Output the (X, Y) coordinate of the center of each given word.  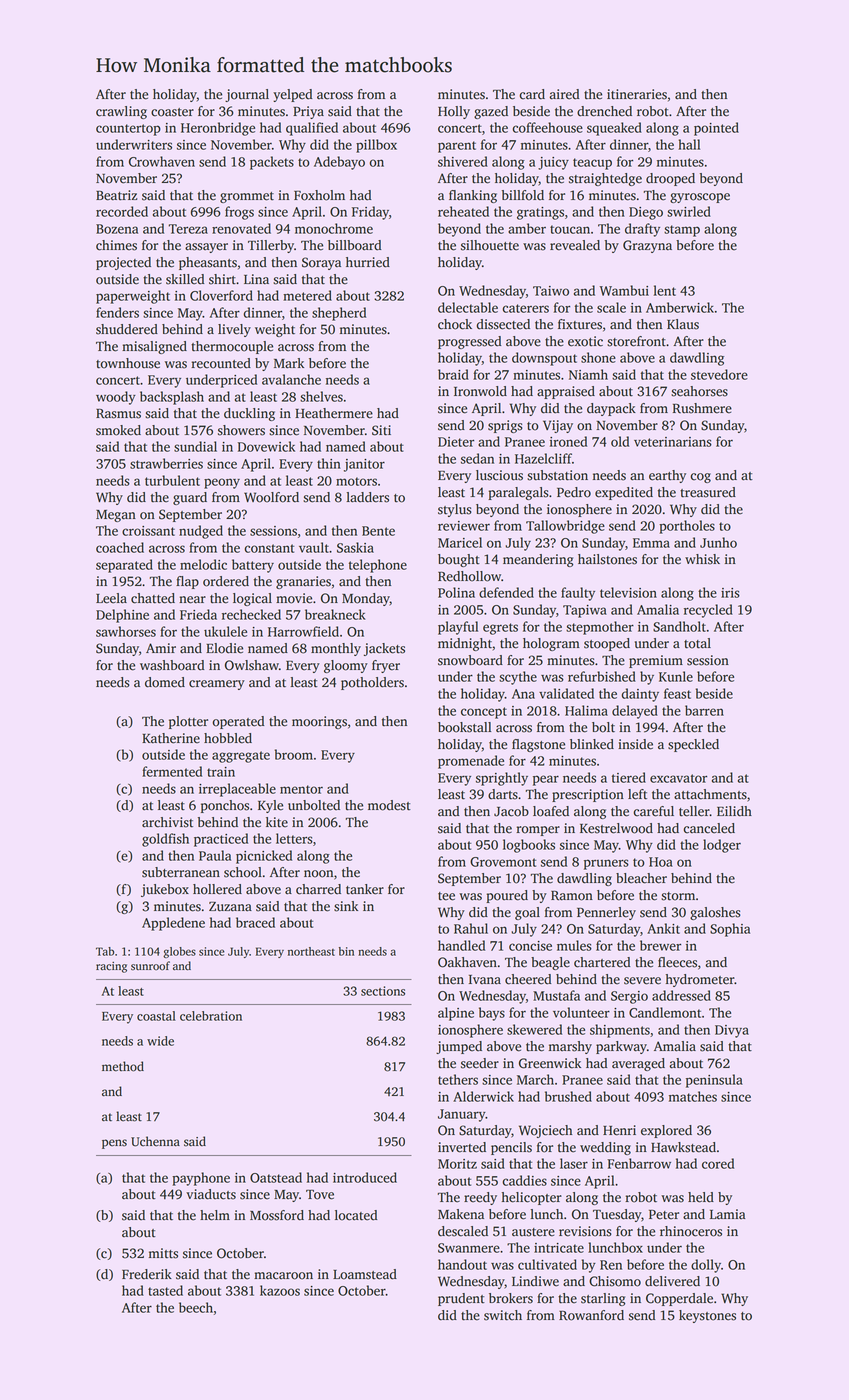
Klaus (683, 324)
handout (462, 1264)
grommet (247, 197)
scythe (518, 678)
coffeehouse (547, 127)
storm (678, 896)
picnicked (264, 857)
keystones (707, 1316)
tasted (165, 1290)
